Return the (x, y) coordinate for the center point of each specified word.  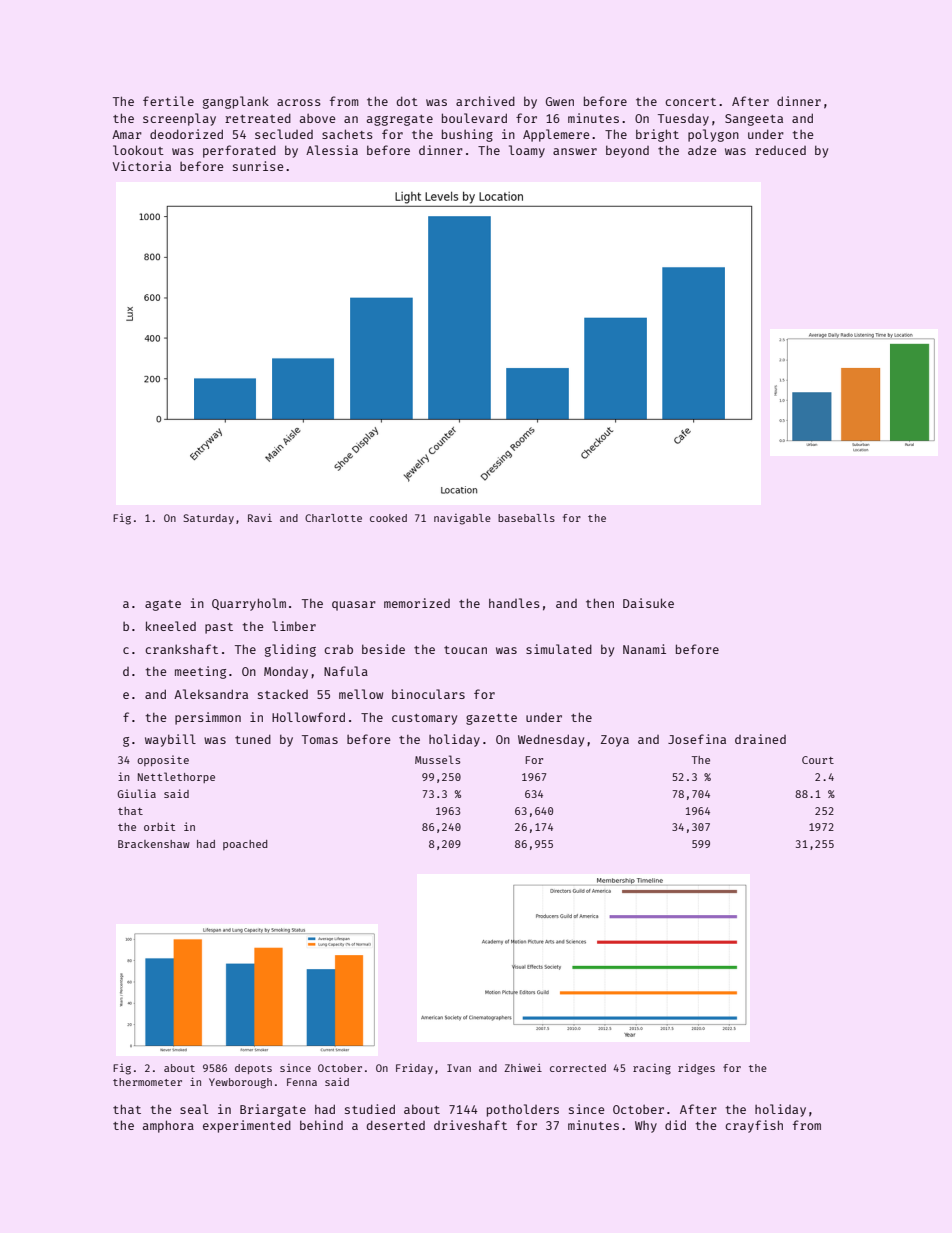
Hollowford (308, 717)
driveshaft (470, 1125)
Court (818, 760)
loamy (527, 151)
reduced (780, 150)
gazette (491, 719)
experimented (247, 1126)
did (675, 1125)
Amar (127, 134)
